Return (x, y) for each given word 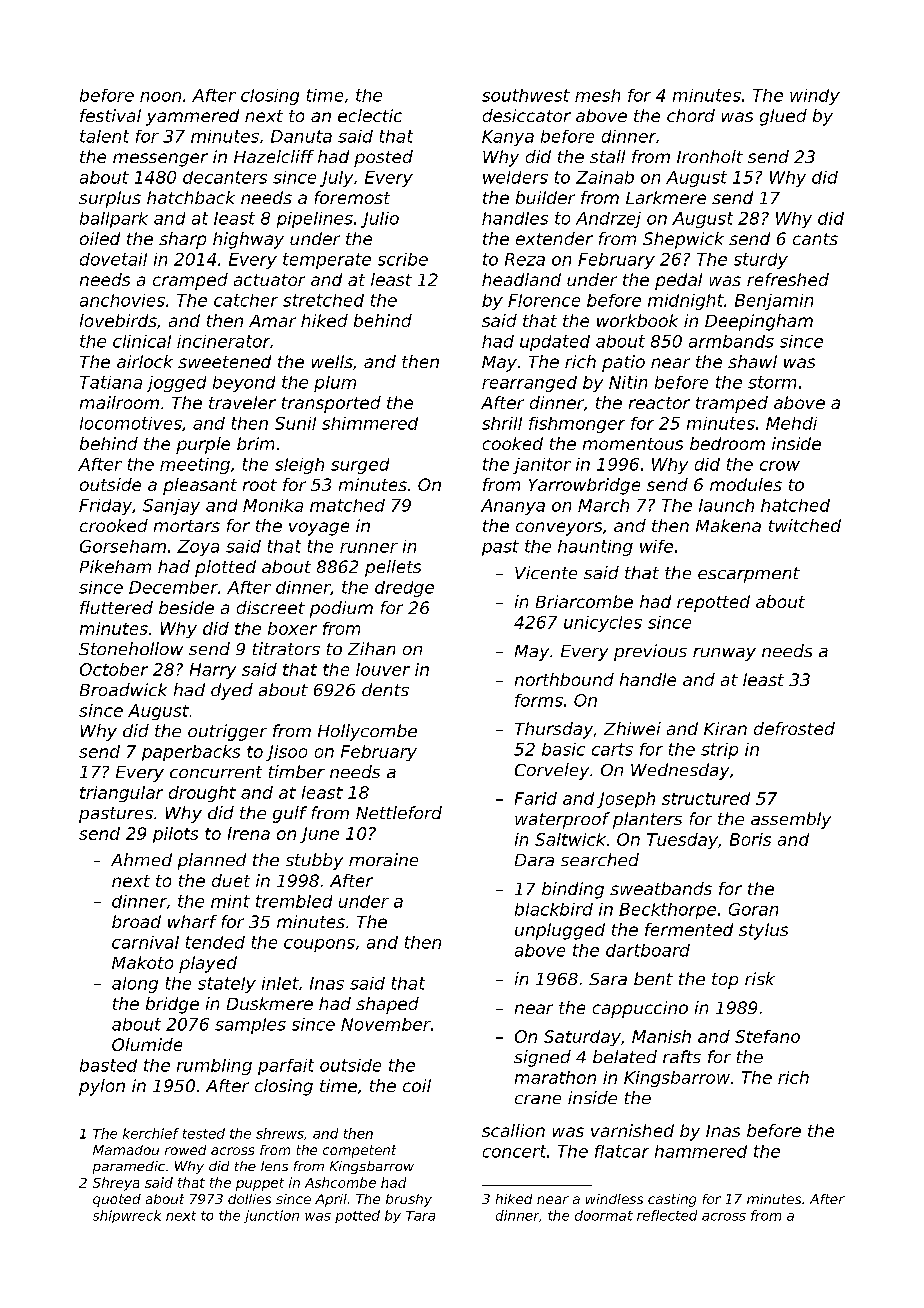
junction (271, 1216)
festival (110, 115)
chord (691, 115)
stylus (763, 931)
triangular (121, 794)
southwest (526, 95)
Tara (420, 1216)
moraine (383, 859)
